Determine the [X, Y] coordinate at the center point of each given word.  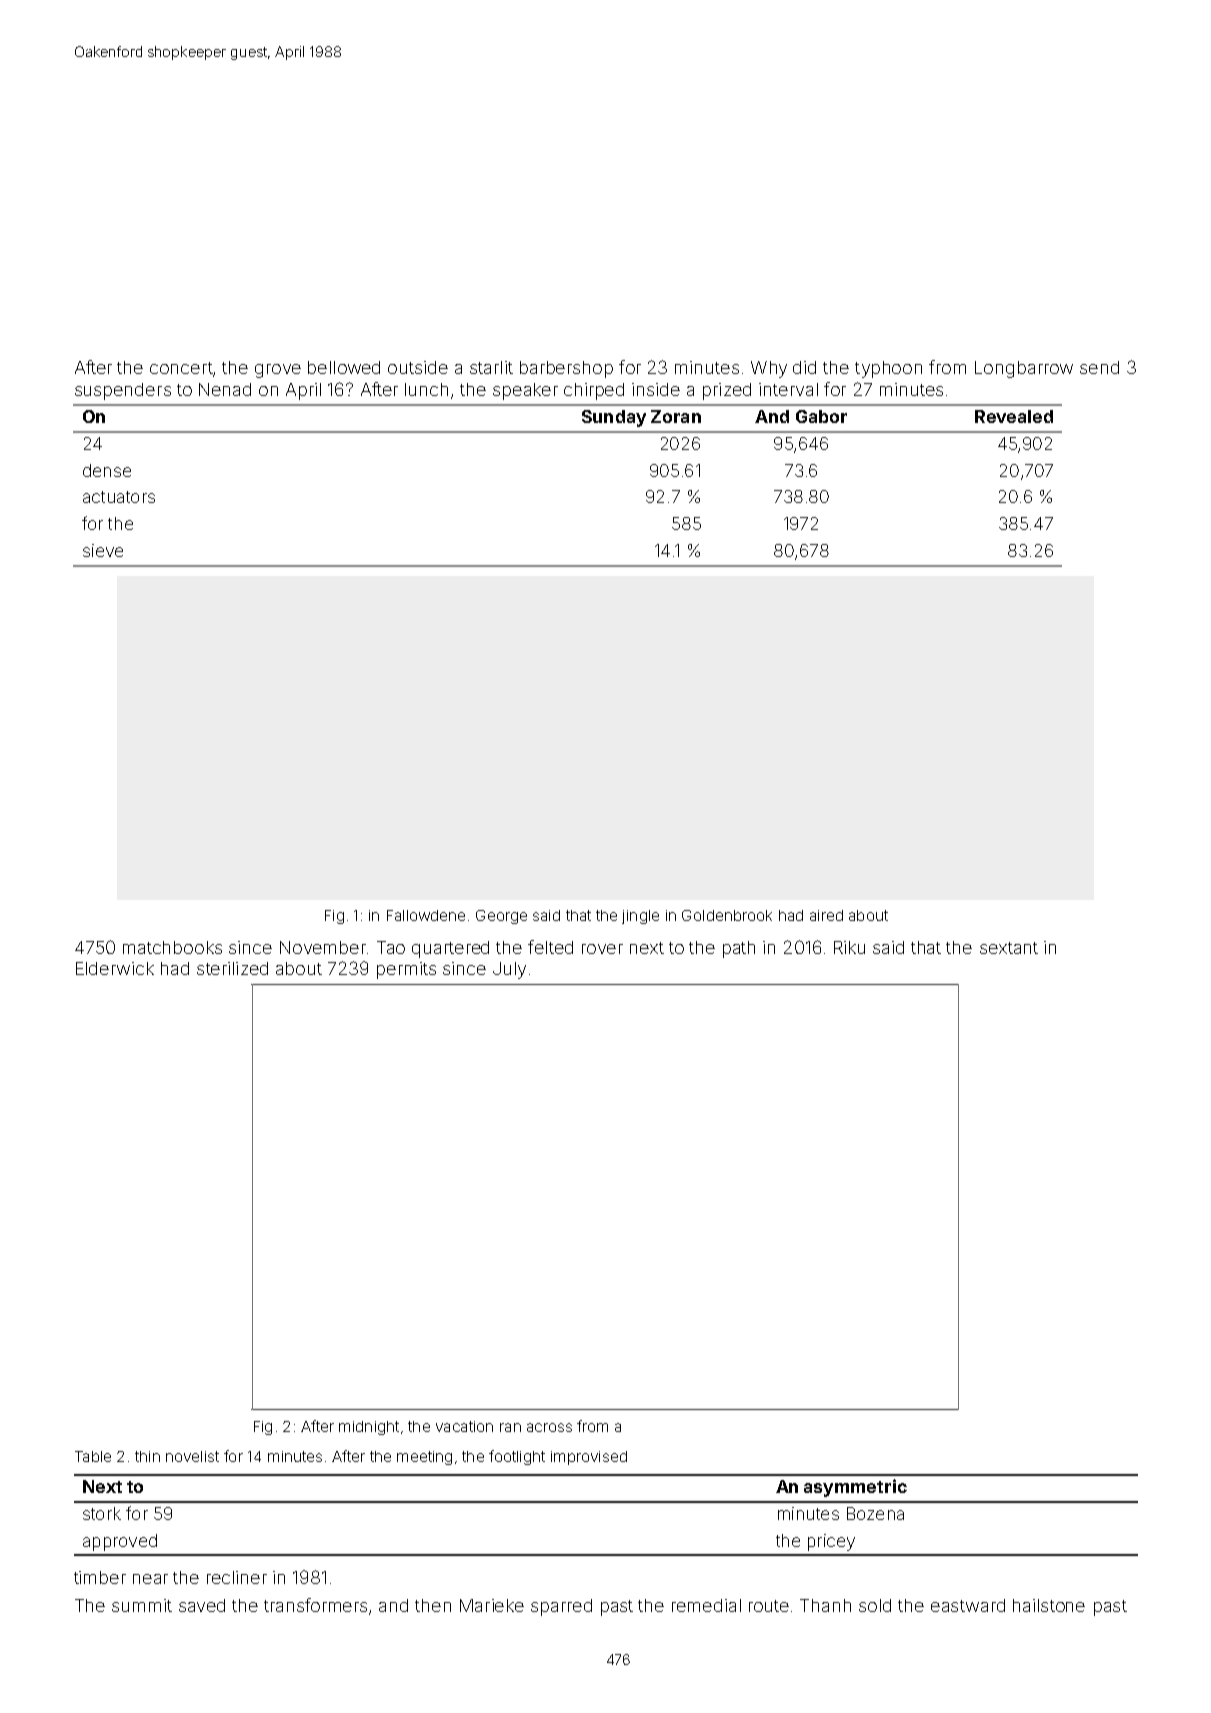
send [1099, 367]
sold [875, 1605]
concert [181, 368]
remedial [706, 1605]
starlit [491, 367]
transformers [315, 1605]
